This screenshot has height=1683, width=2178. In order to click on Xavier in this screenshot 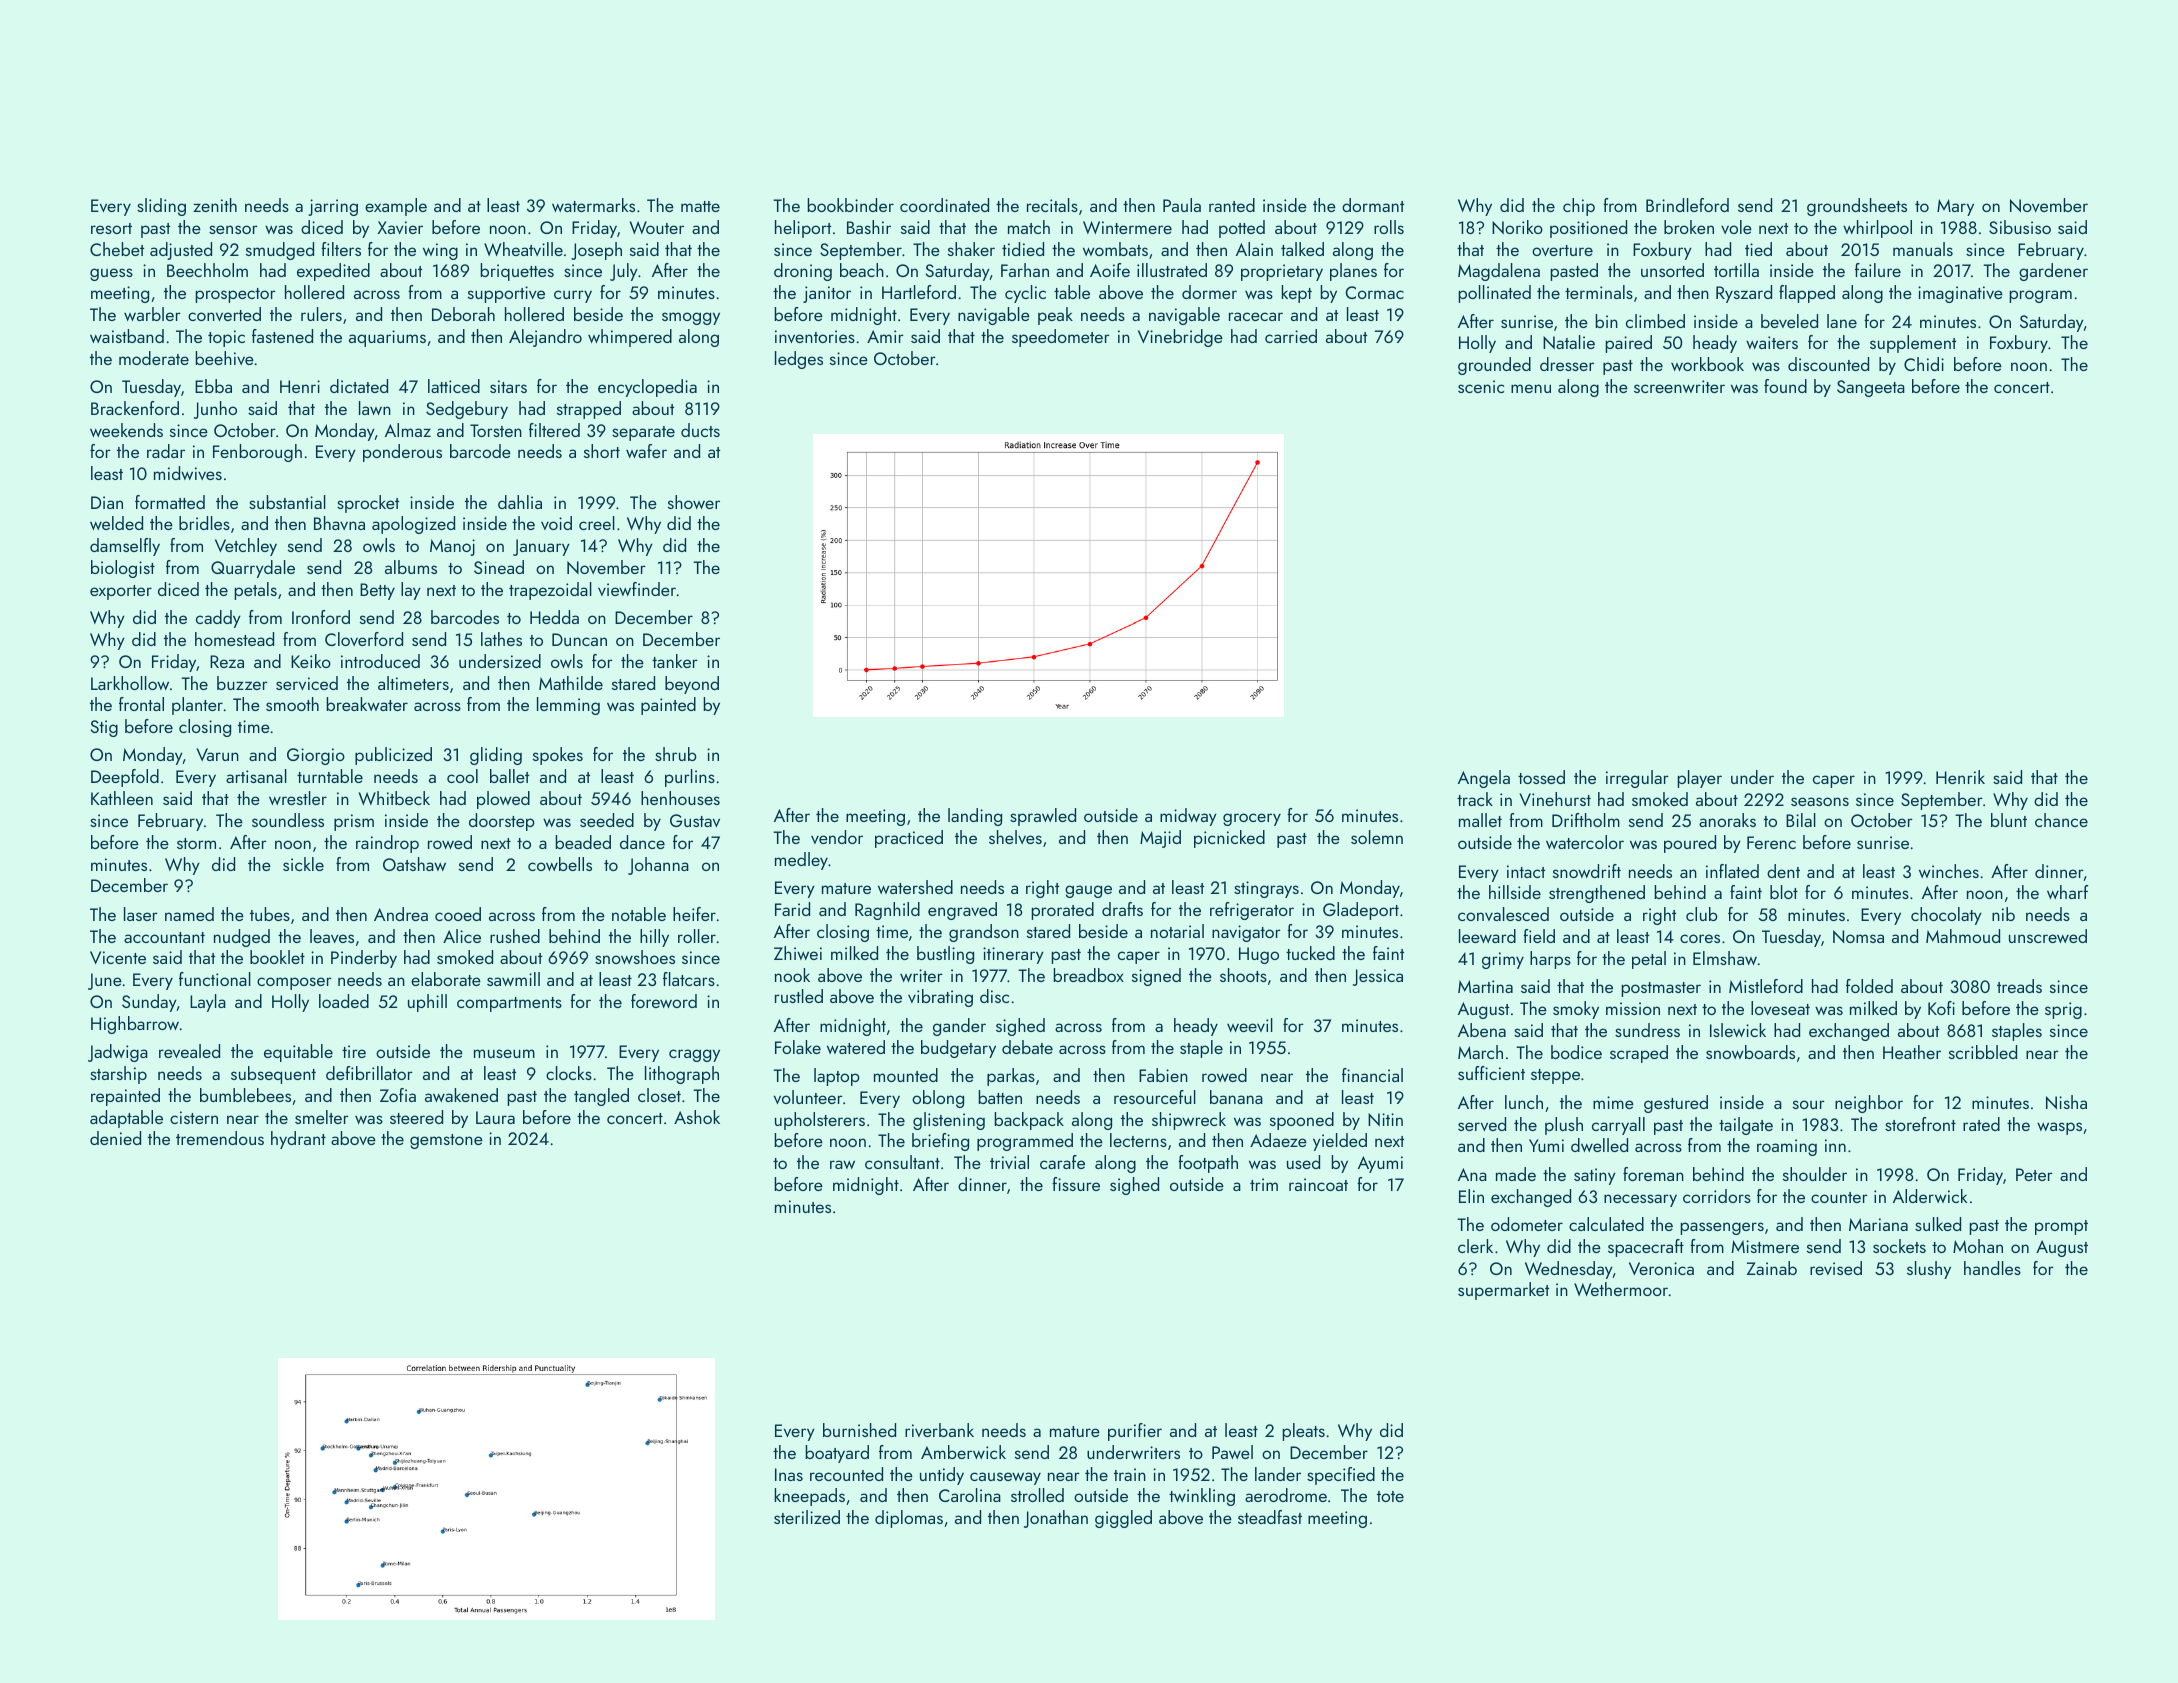, I will do `click(400, 227)`.
